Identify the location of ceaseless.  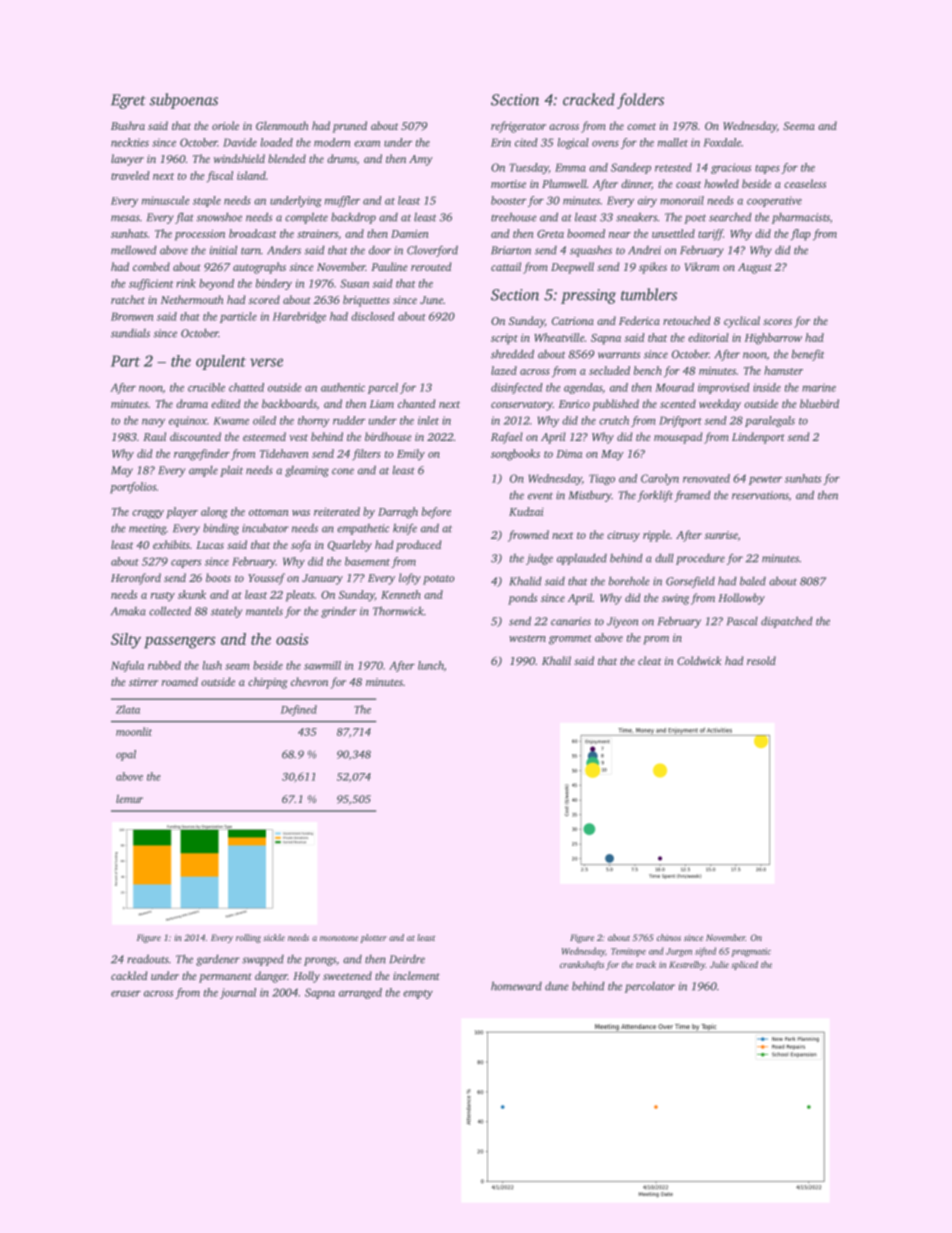
(805, 183).
